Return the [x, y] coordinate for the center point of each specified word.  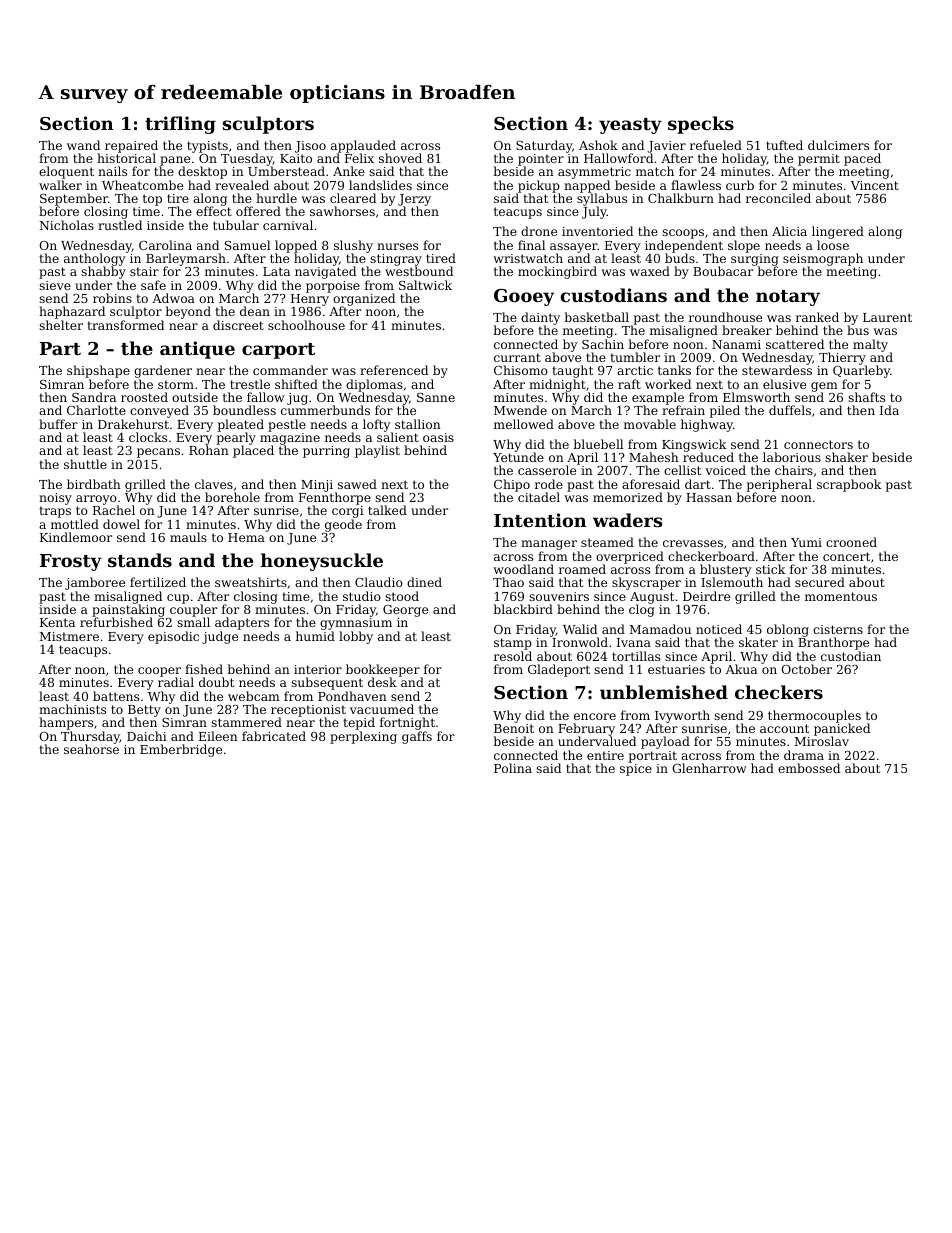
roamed [582, 569]
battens [116, 696]
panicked [842, 730]
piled [725, 411]
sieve [55, 285]
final [531, 245]
